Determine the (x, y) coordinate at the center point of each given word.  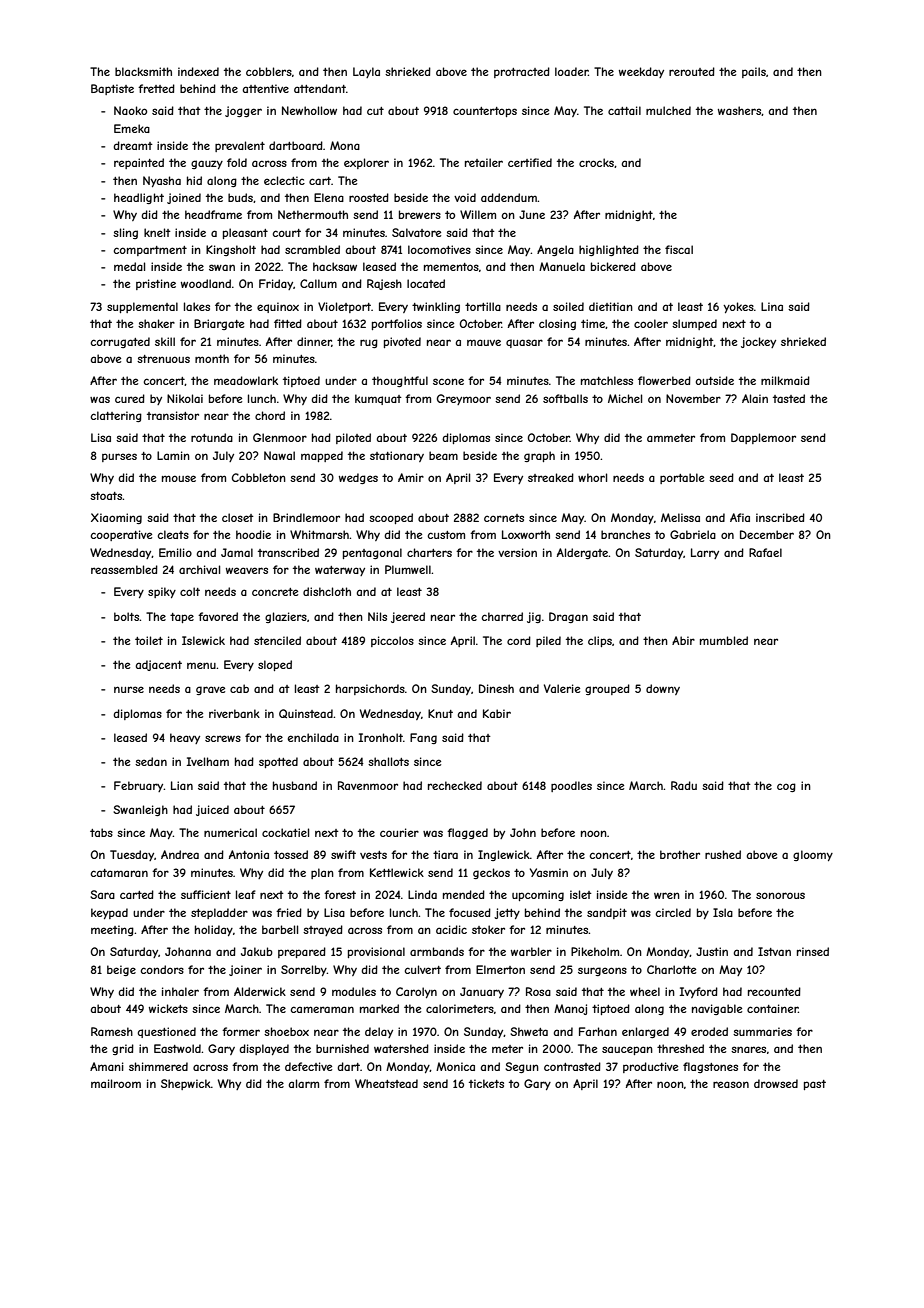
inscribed (780, 517)
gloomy (813, 855)
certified (530, 162)
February (139, 786)
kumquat (378, 399)
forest (340, 894)
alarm (303, 1083)
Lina (772, 306)
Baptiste (112, 89)
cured (130, 398)
